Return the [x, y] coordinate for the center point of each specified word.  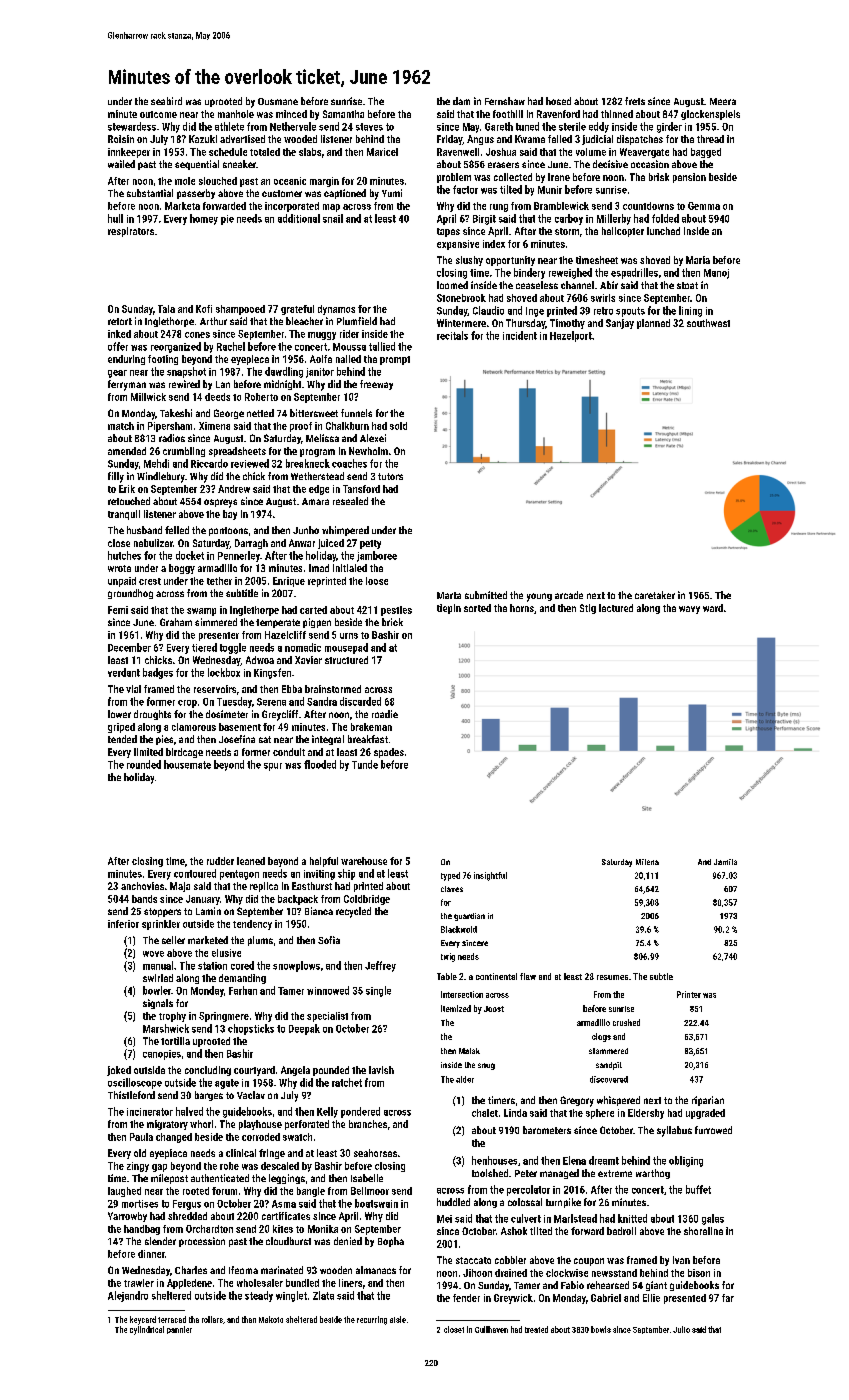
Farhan [243, 990]
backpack [298, 900]
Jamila [725, 862]
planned [653, 324]
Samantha [343, 114]
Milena [647, 862]
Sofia [329, 940]
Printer [689, 994]
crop [187, 704]
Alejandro [128, 1296]
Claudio [488, 310]
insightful [490, 876]
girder [669, 127]
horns [522, 608]
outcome [158, 114]
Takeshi [176, 413]
